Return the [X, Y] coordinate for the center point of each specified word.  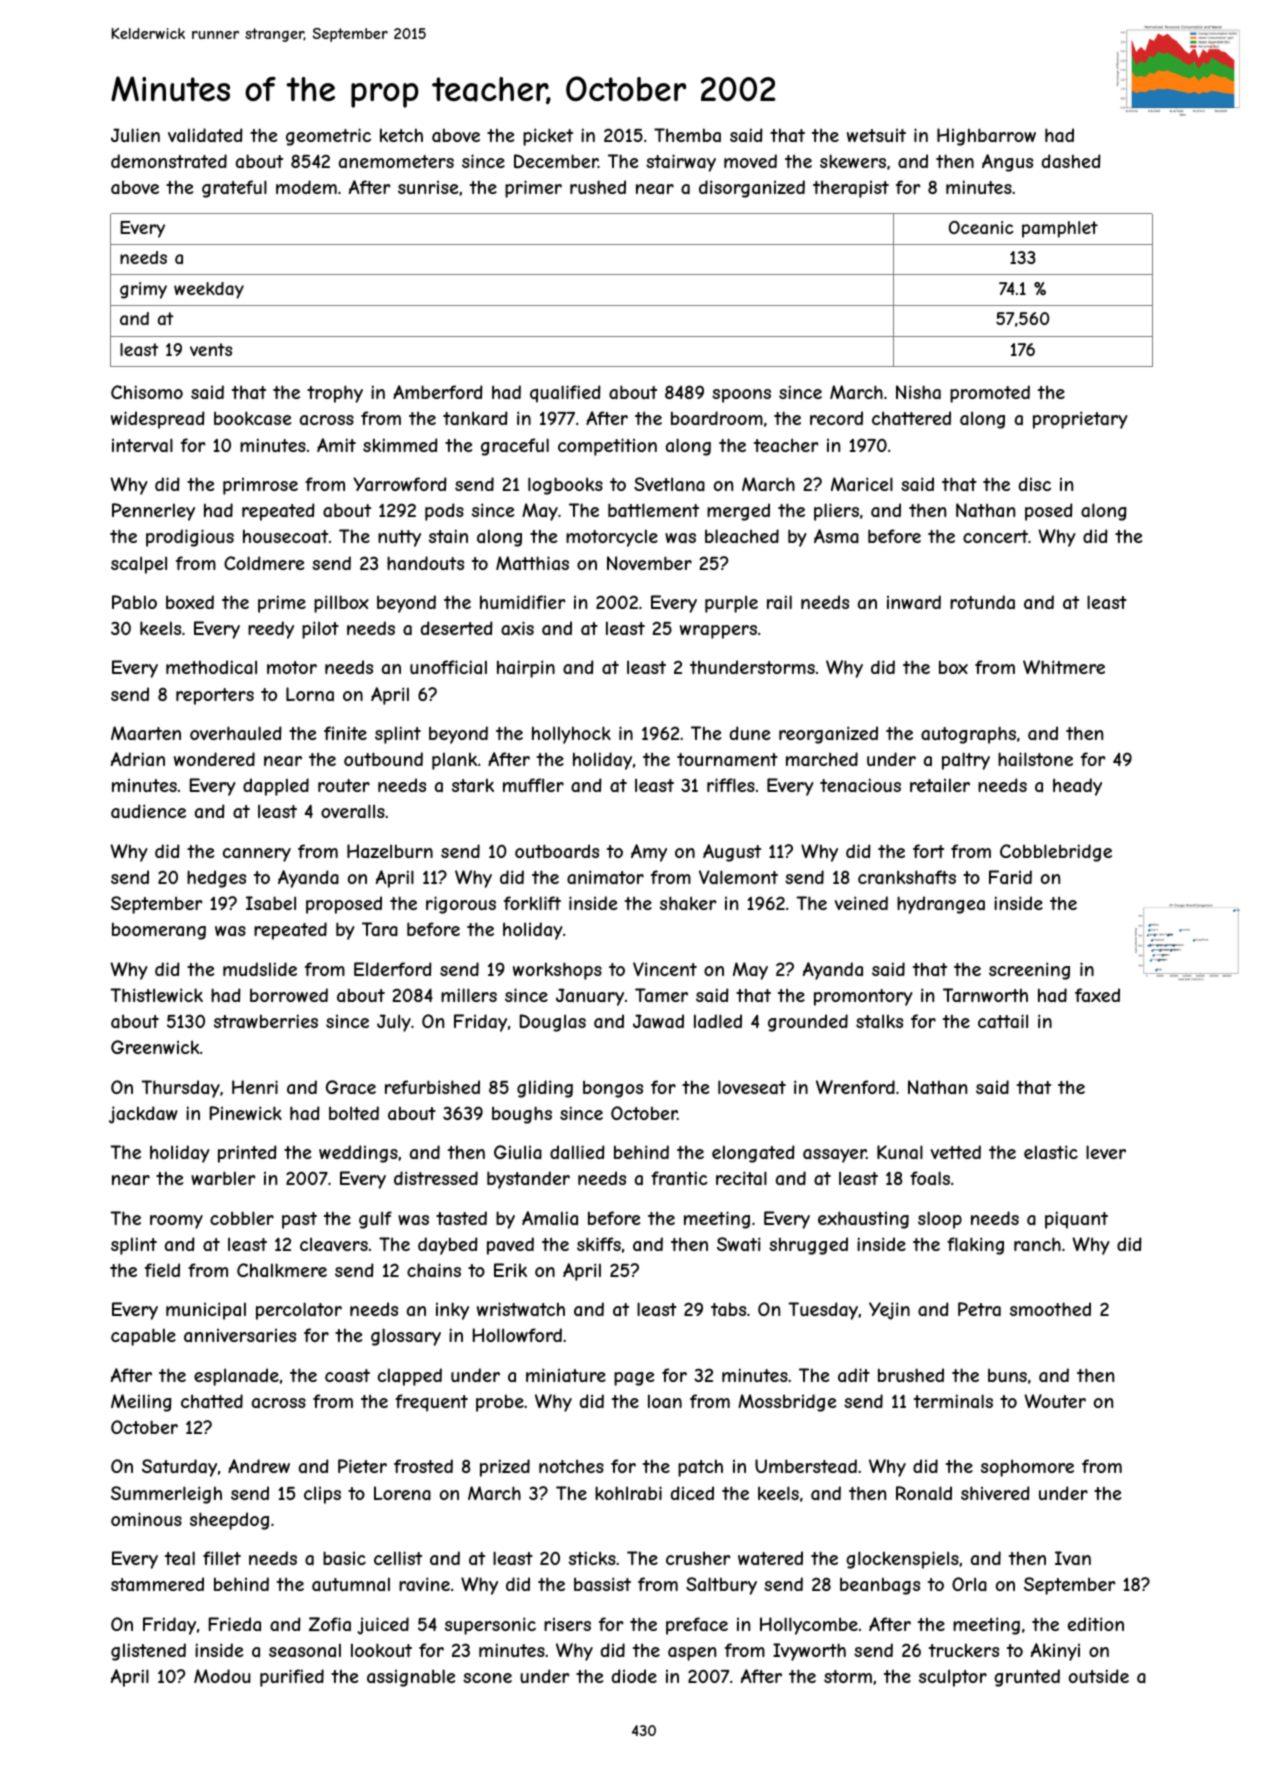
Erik [510, 1270]
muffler [533, 785]
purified [292, 1678]
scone [487, 1678]
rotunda [982, 602]
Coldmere [264, 563]
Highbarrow [986, 137]
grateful [234, 189]
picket [548, 137]
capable [143, 1337]
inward [914, 602]
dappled [276, 787]
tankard [475, 418]
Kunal [900, 1152]
